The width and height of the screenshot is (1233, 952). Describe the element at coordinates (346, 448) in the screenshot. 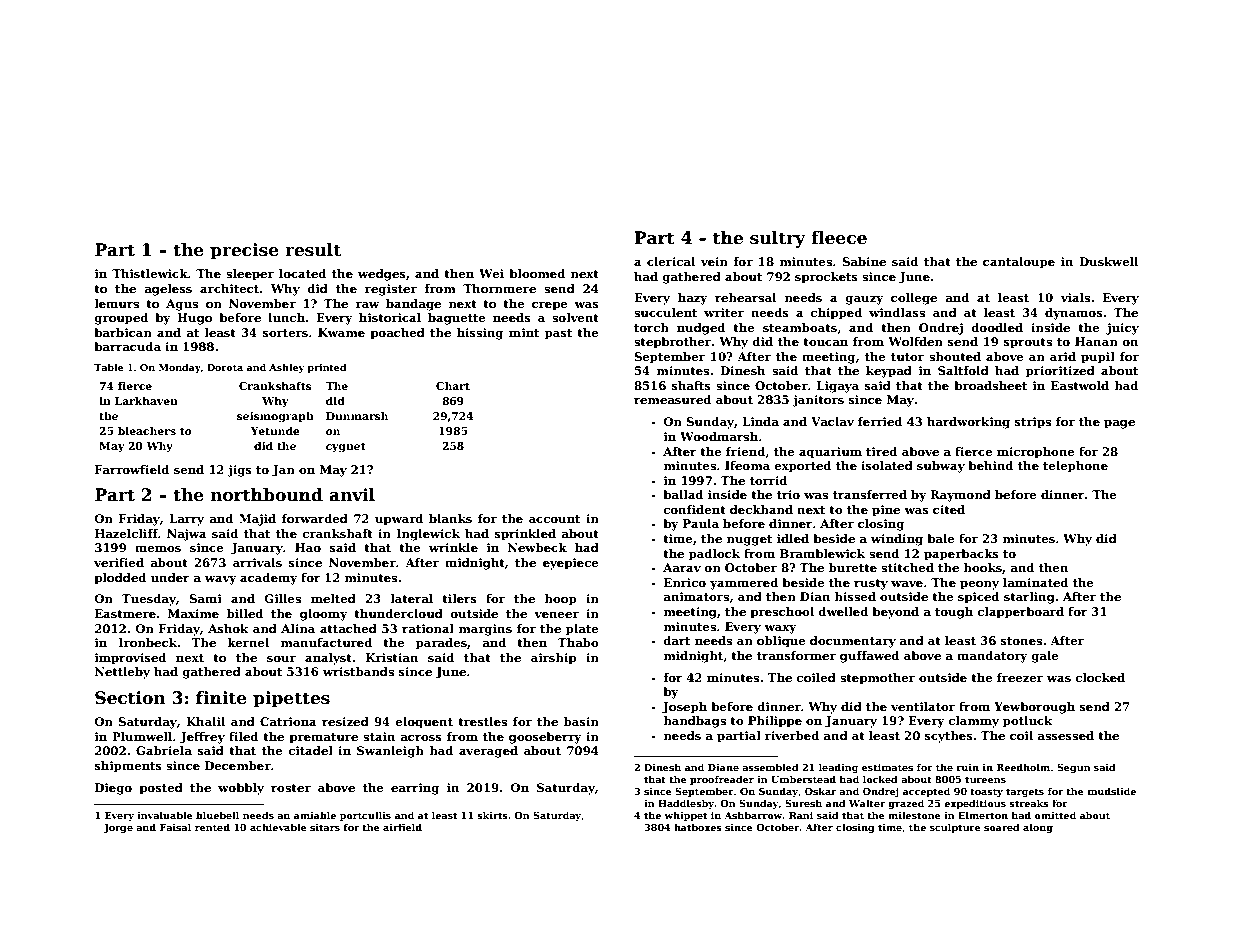

I see `cygnet` at that location.
